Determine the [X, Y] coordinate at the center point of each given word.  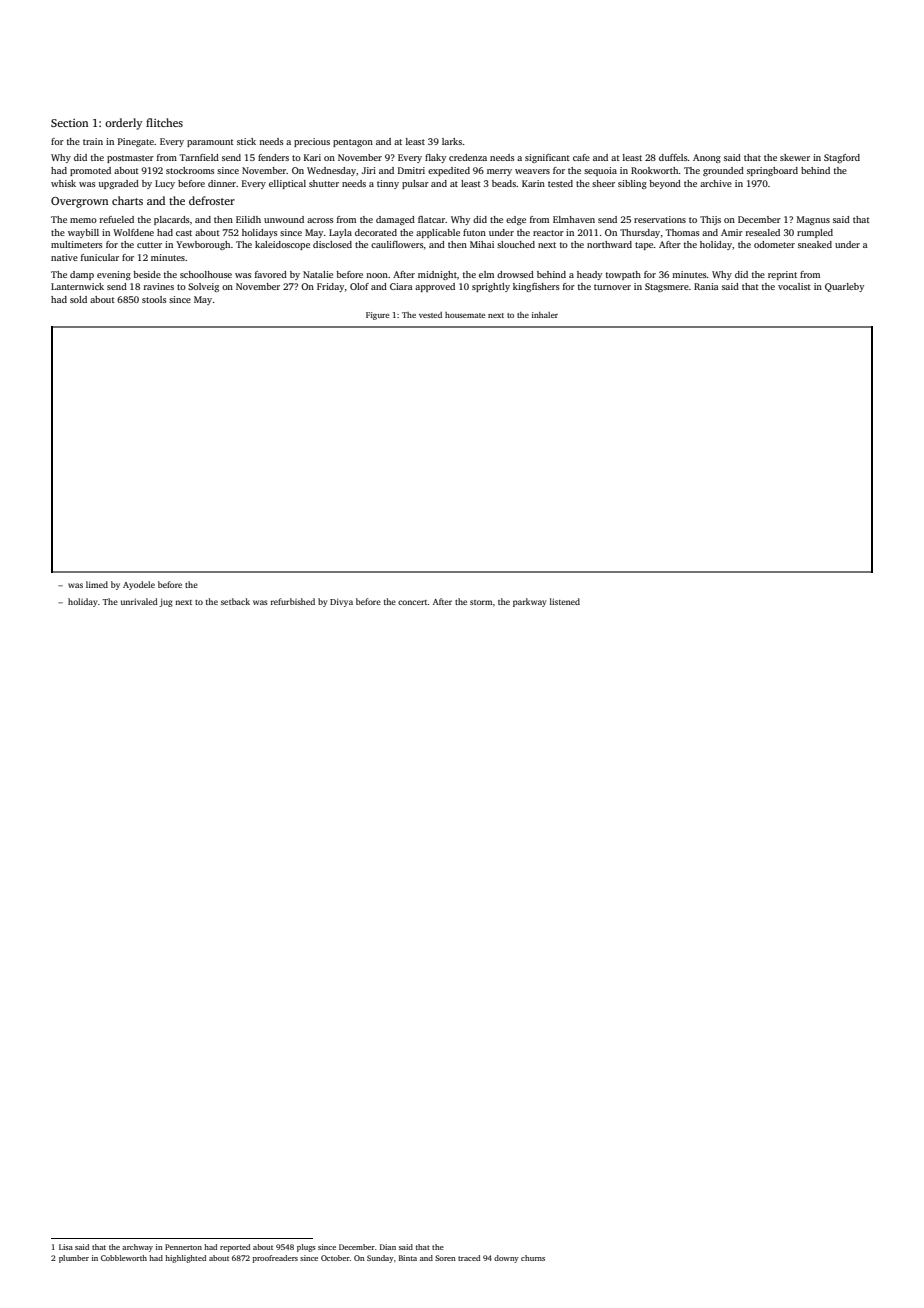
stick [246, 141]
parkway [529, 602]
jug [166, 602]
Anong [707, 158]
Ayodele [139, 585]
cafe [581, 157]
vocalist [794, 286]
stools [154, 299]
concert [413, 602]
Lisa [66, 1247]
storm [481, 602]
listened [565, 601]
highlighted [185, 1259]
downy [506, 1259]
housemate [465, 315]
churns [533, 1258]
